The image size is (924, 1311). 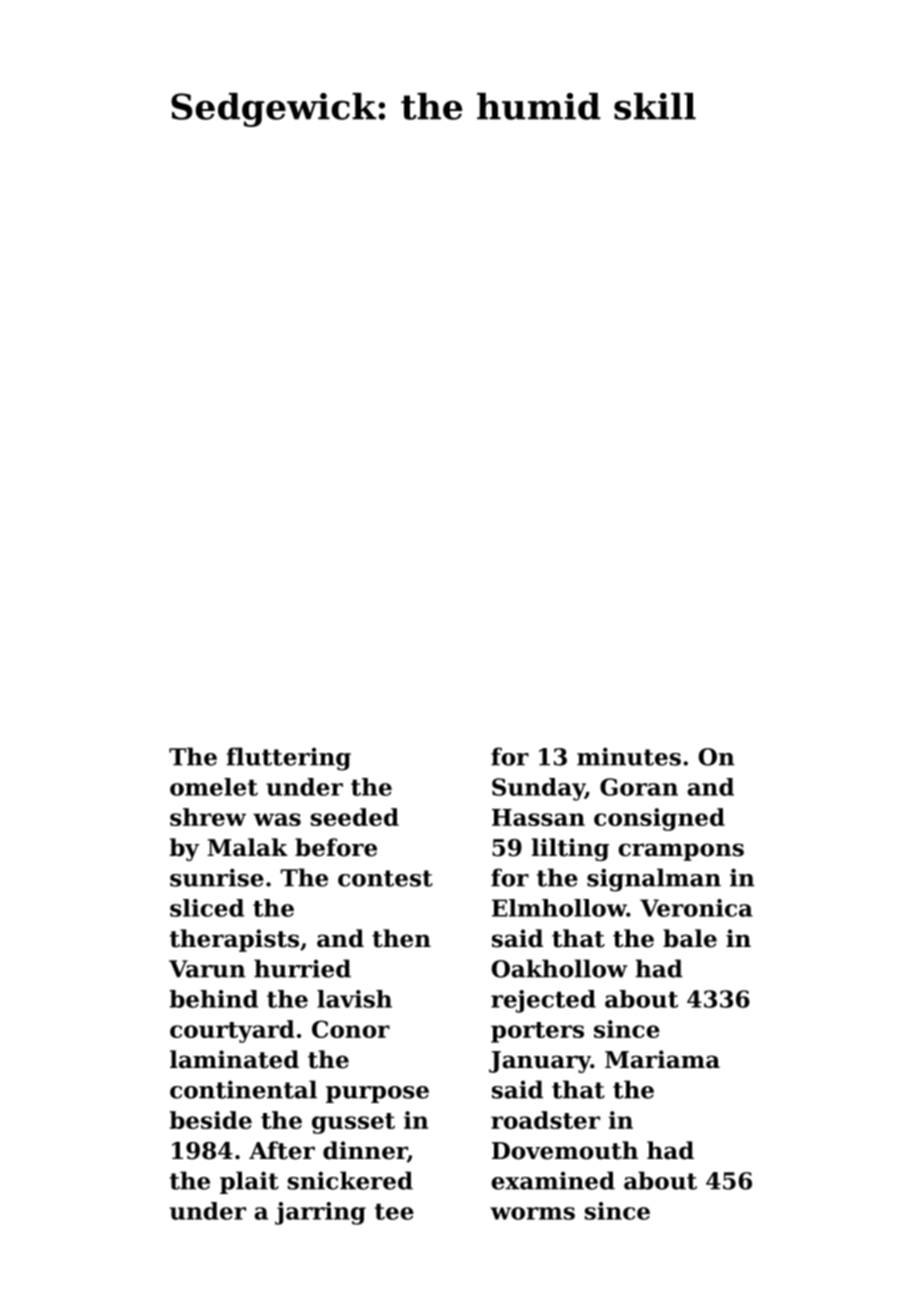 I want to click on jarring, so click(x=320, y=1213).
